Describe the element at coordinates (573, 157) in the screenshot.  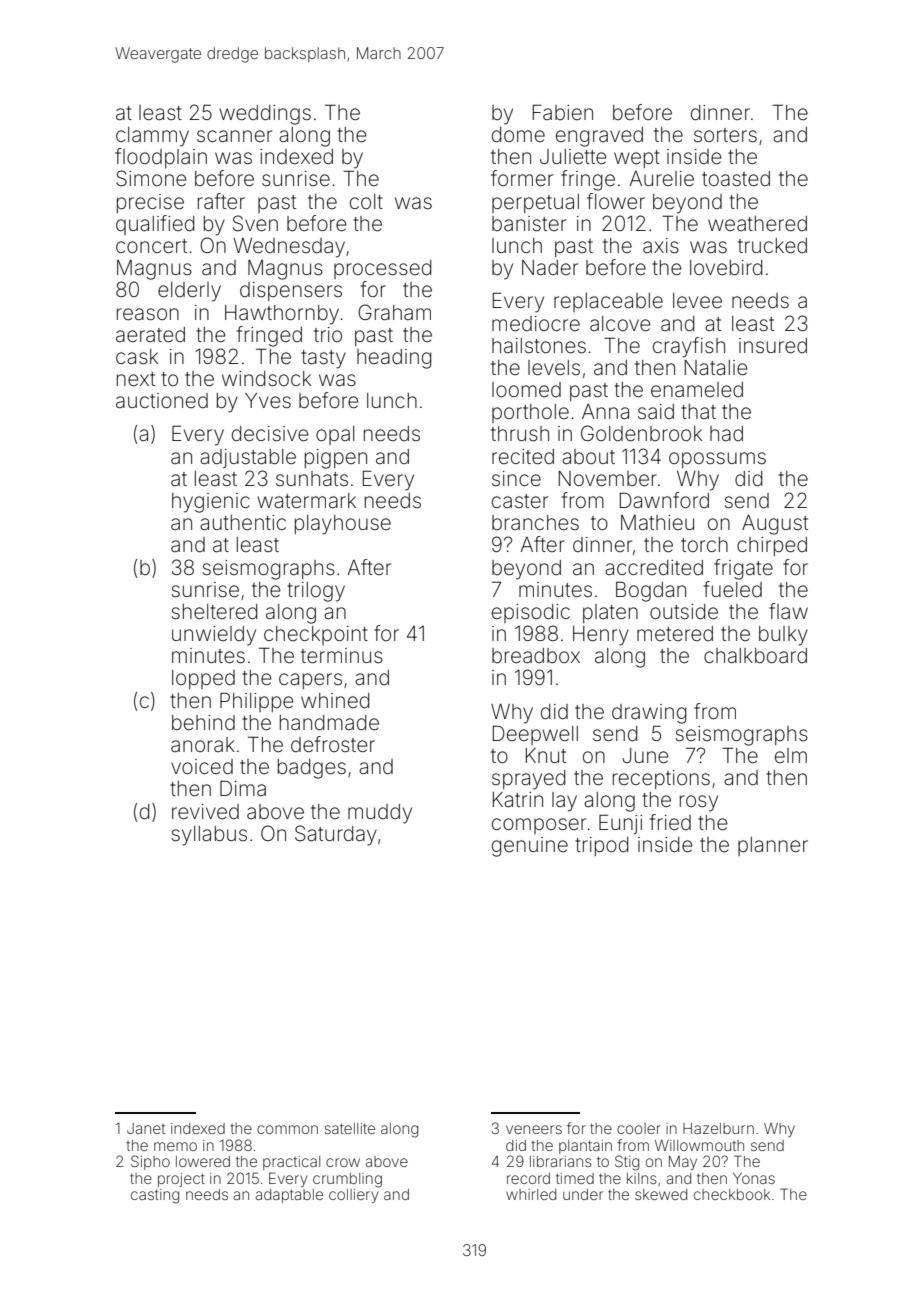
I see `Juliette` at that location.
